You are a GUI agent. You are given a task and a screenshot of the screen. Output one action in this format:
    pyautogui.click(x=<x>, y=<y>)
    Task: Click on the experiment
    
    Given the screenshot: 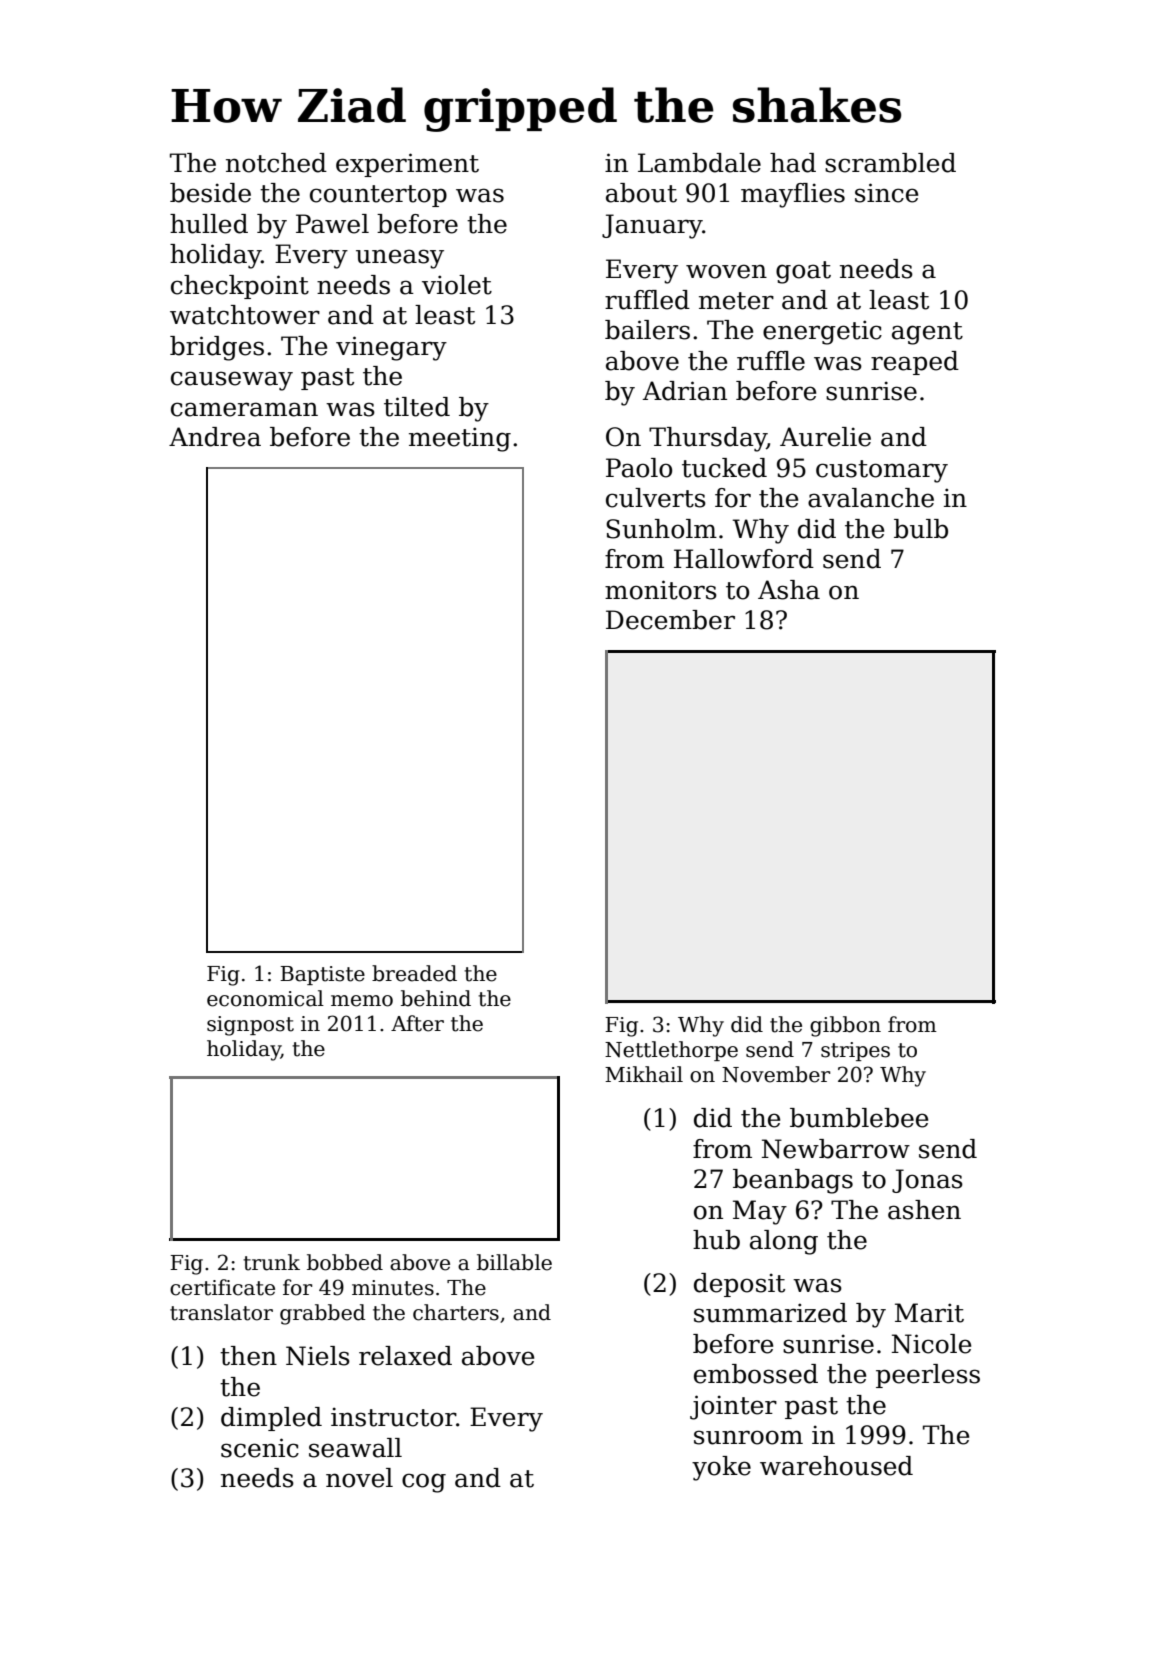 What is the action you would take?
    pyautogui.click(x=407, y=165)
